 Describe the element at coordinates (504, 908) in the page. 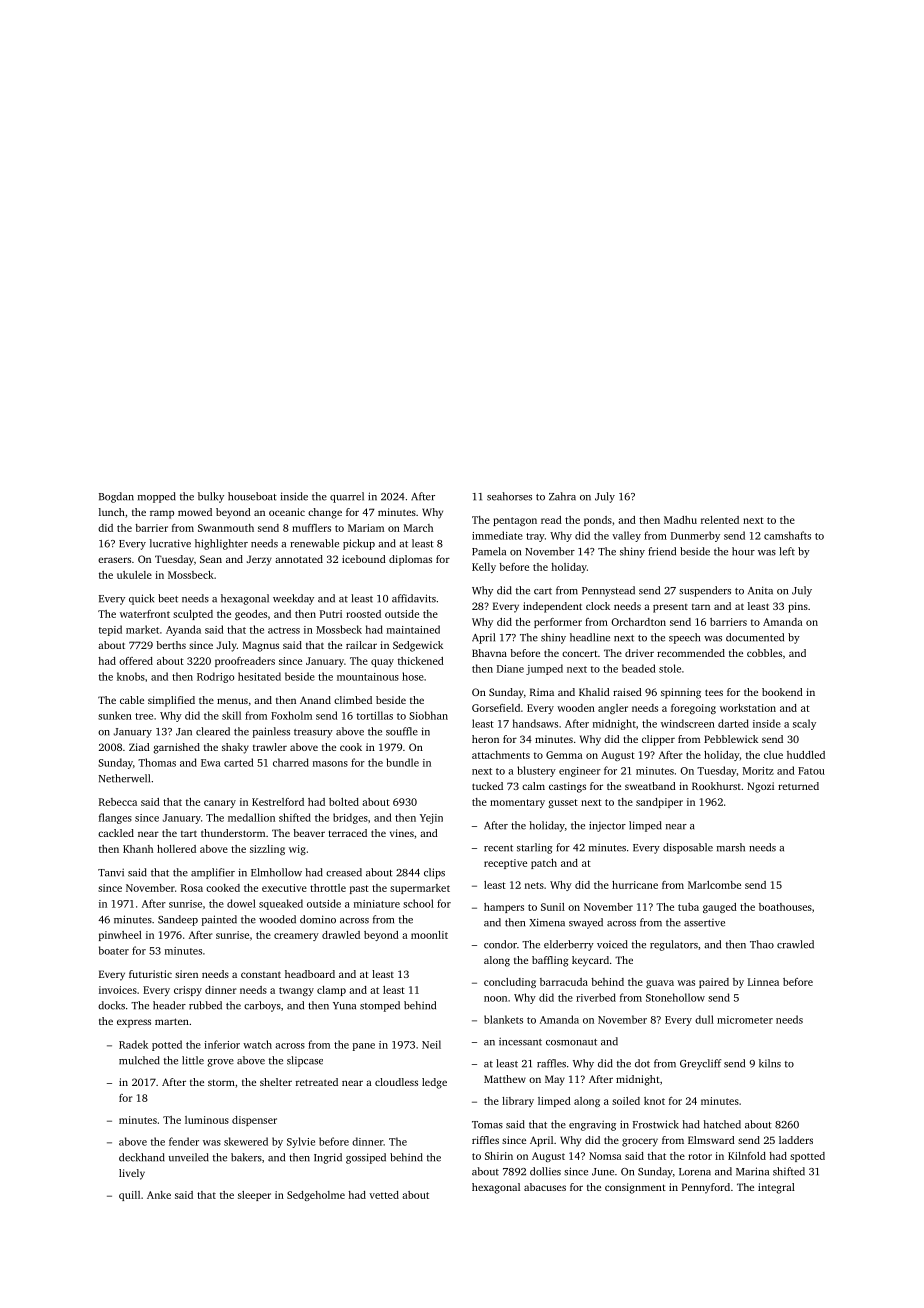

I see `hampers` at that location.
